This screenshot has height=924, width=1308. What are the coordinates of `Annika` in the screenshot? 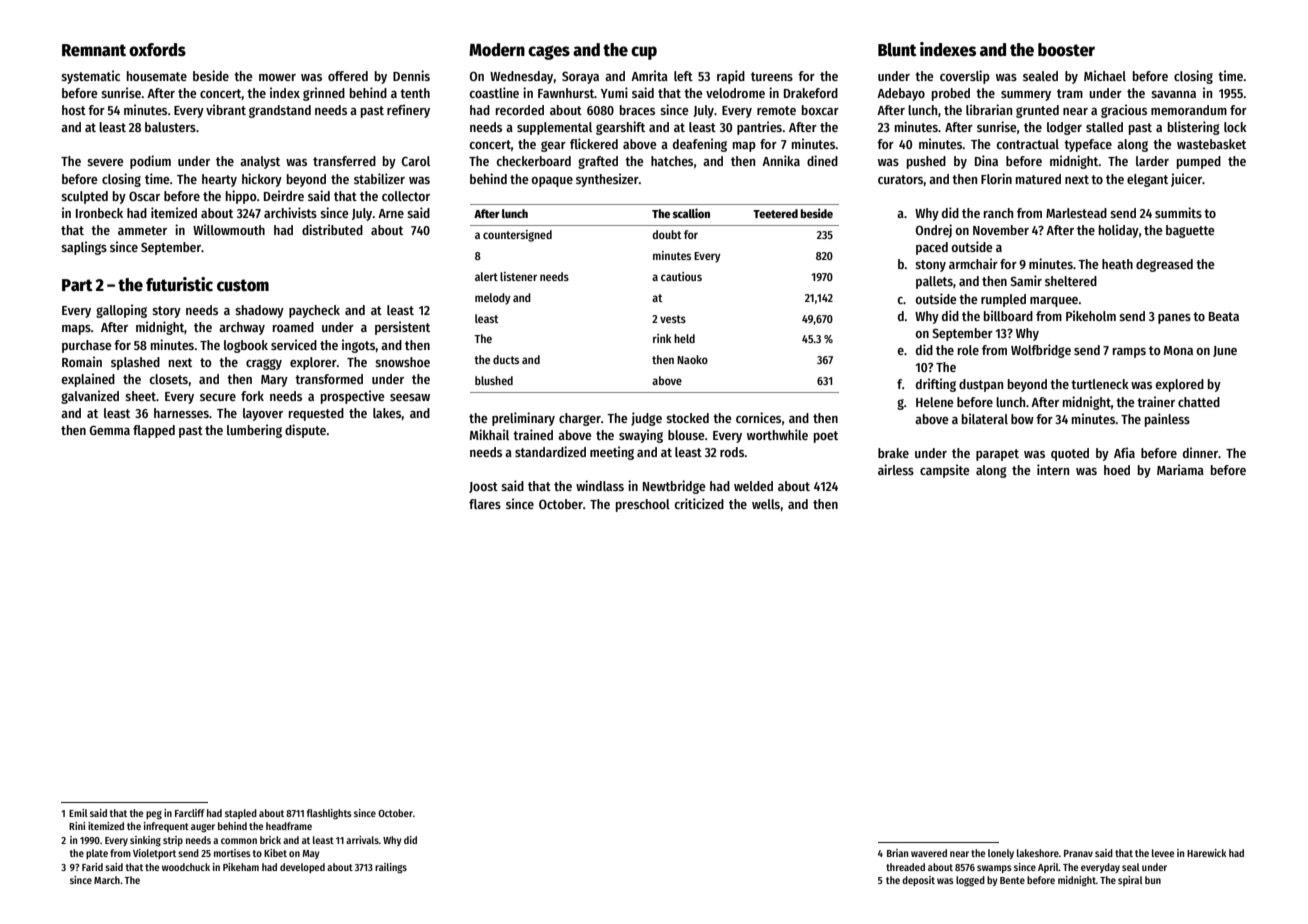 It's located at (781, 160).
